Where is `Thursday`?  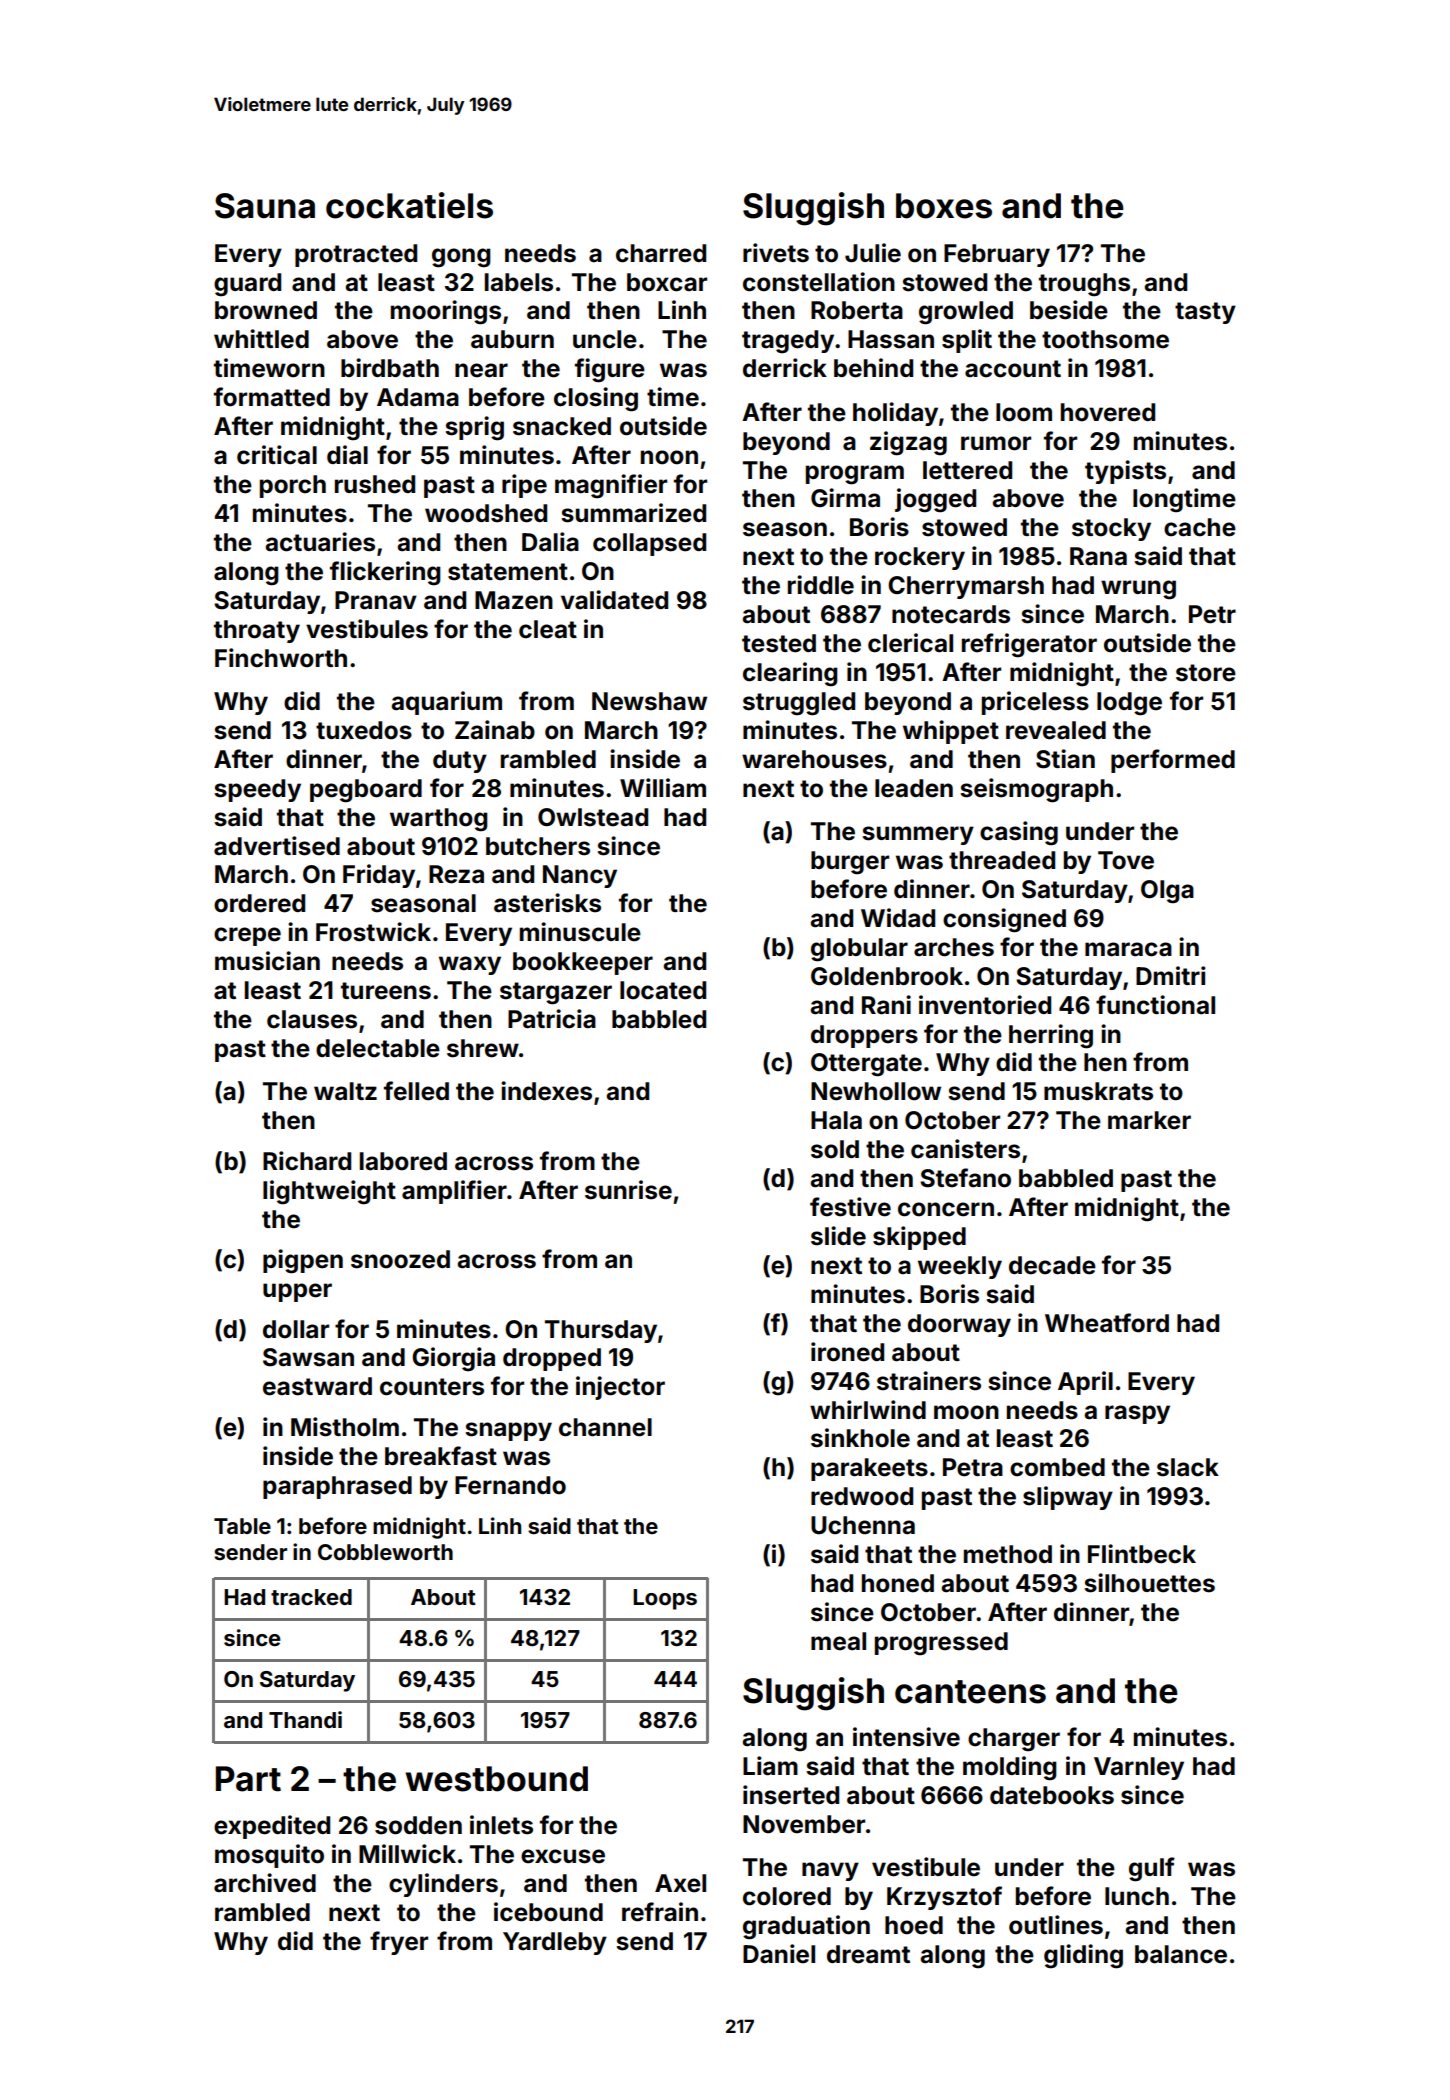
Thursday is located at coordinates (601, 1331).
